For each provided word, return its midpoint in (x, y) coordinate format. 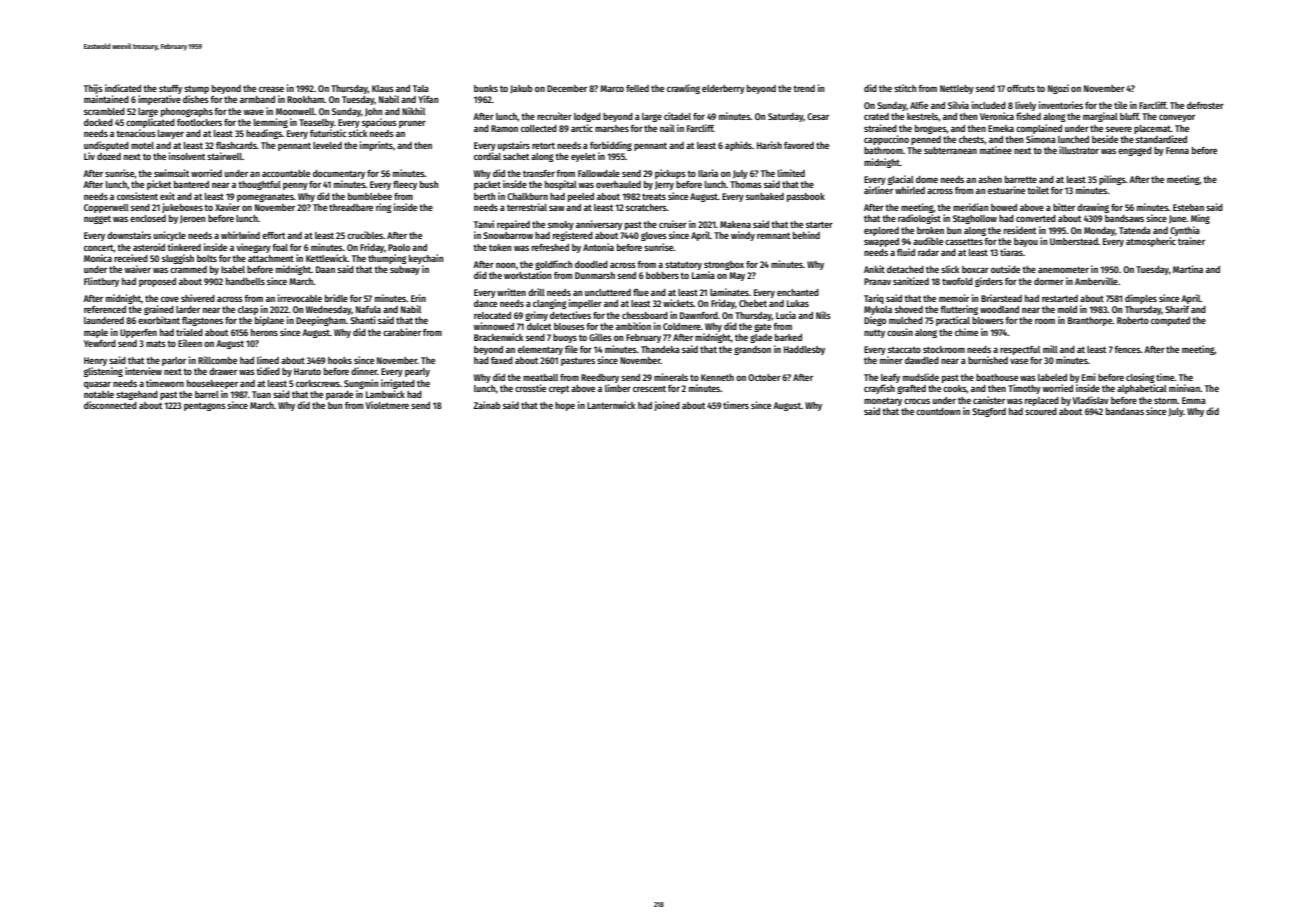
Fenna (1177, 150)
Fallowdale (599, 173)
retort (543, 145)
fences (1127, 349)
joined (667, 406)
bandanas (1125, 411)
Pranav (877, 281)
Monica (98, 258)
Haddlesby (804, 350)
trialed (189, 332)
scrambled (104, 111)
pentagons (205, 407)
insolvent (187, 156)
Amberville (1096, 281)
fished (1028, 116)
